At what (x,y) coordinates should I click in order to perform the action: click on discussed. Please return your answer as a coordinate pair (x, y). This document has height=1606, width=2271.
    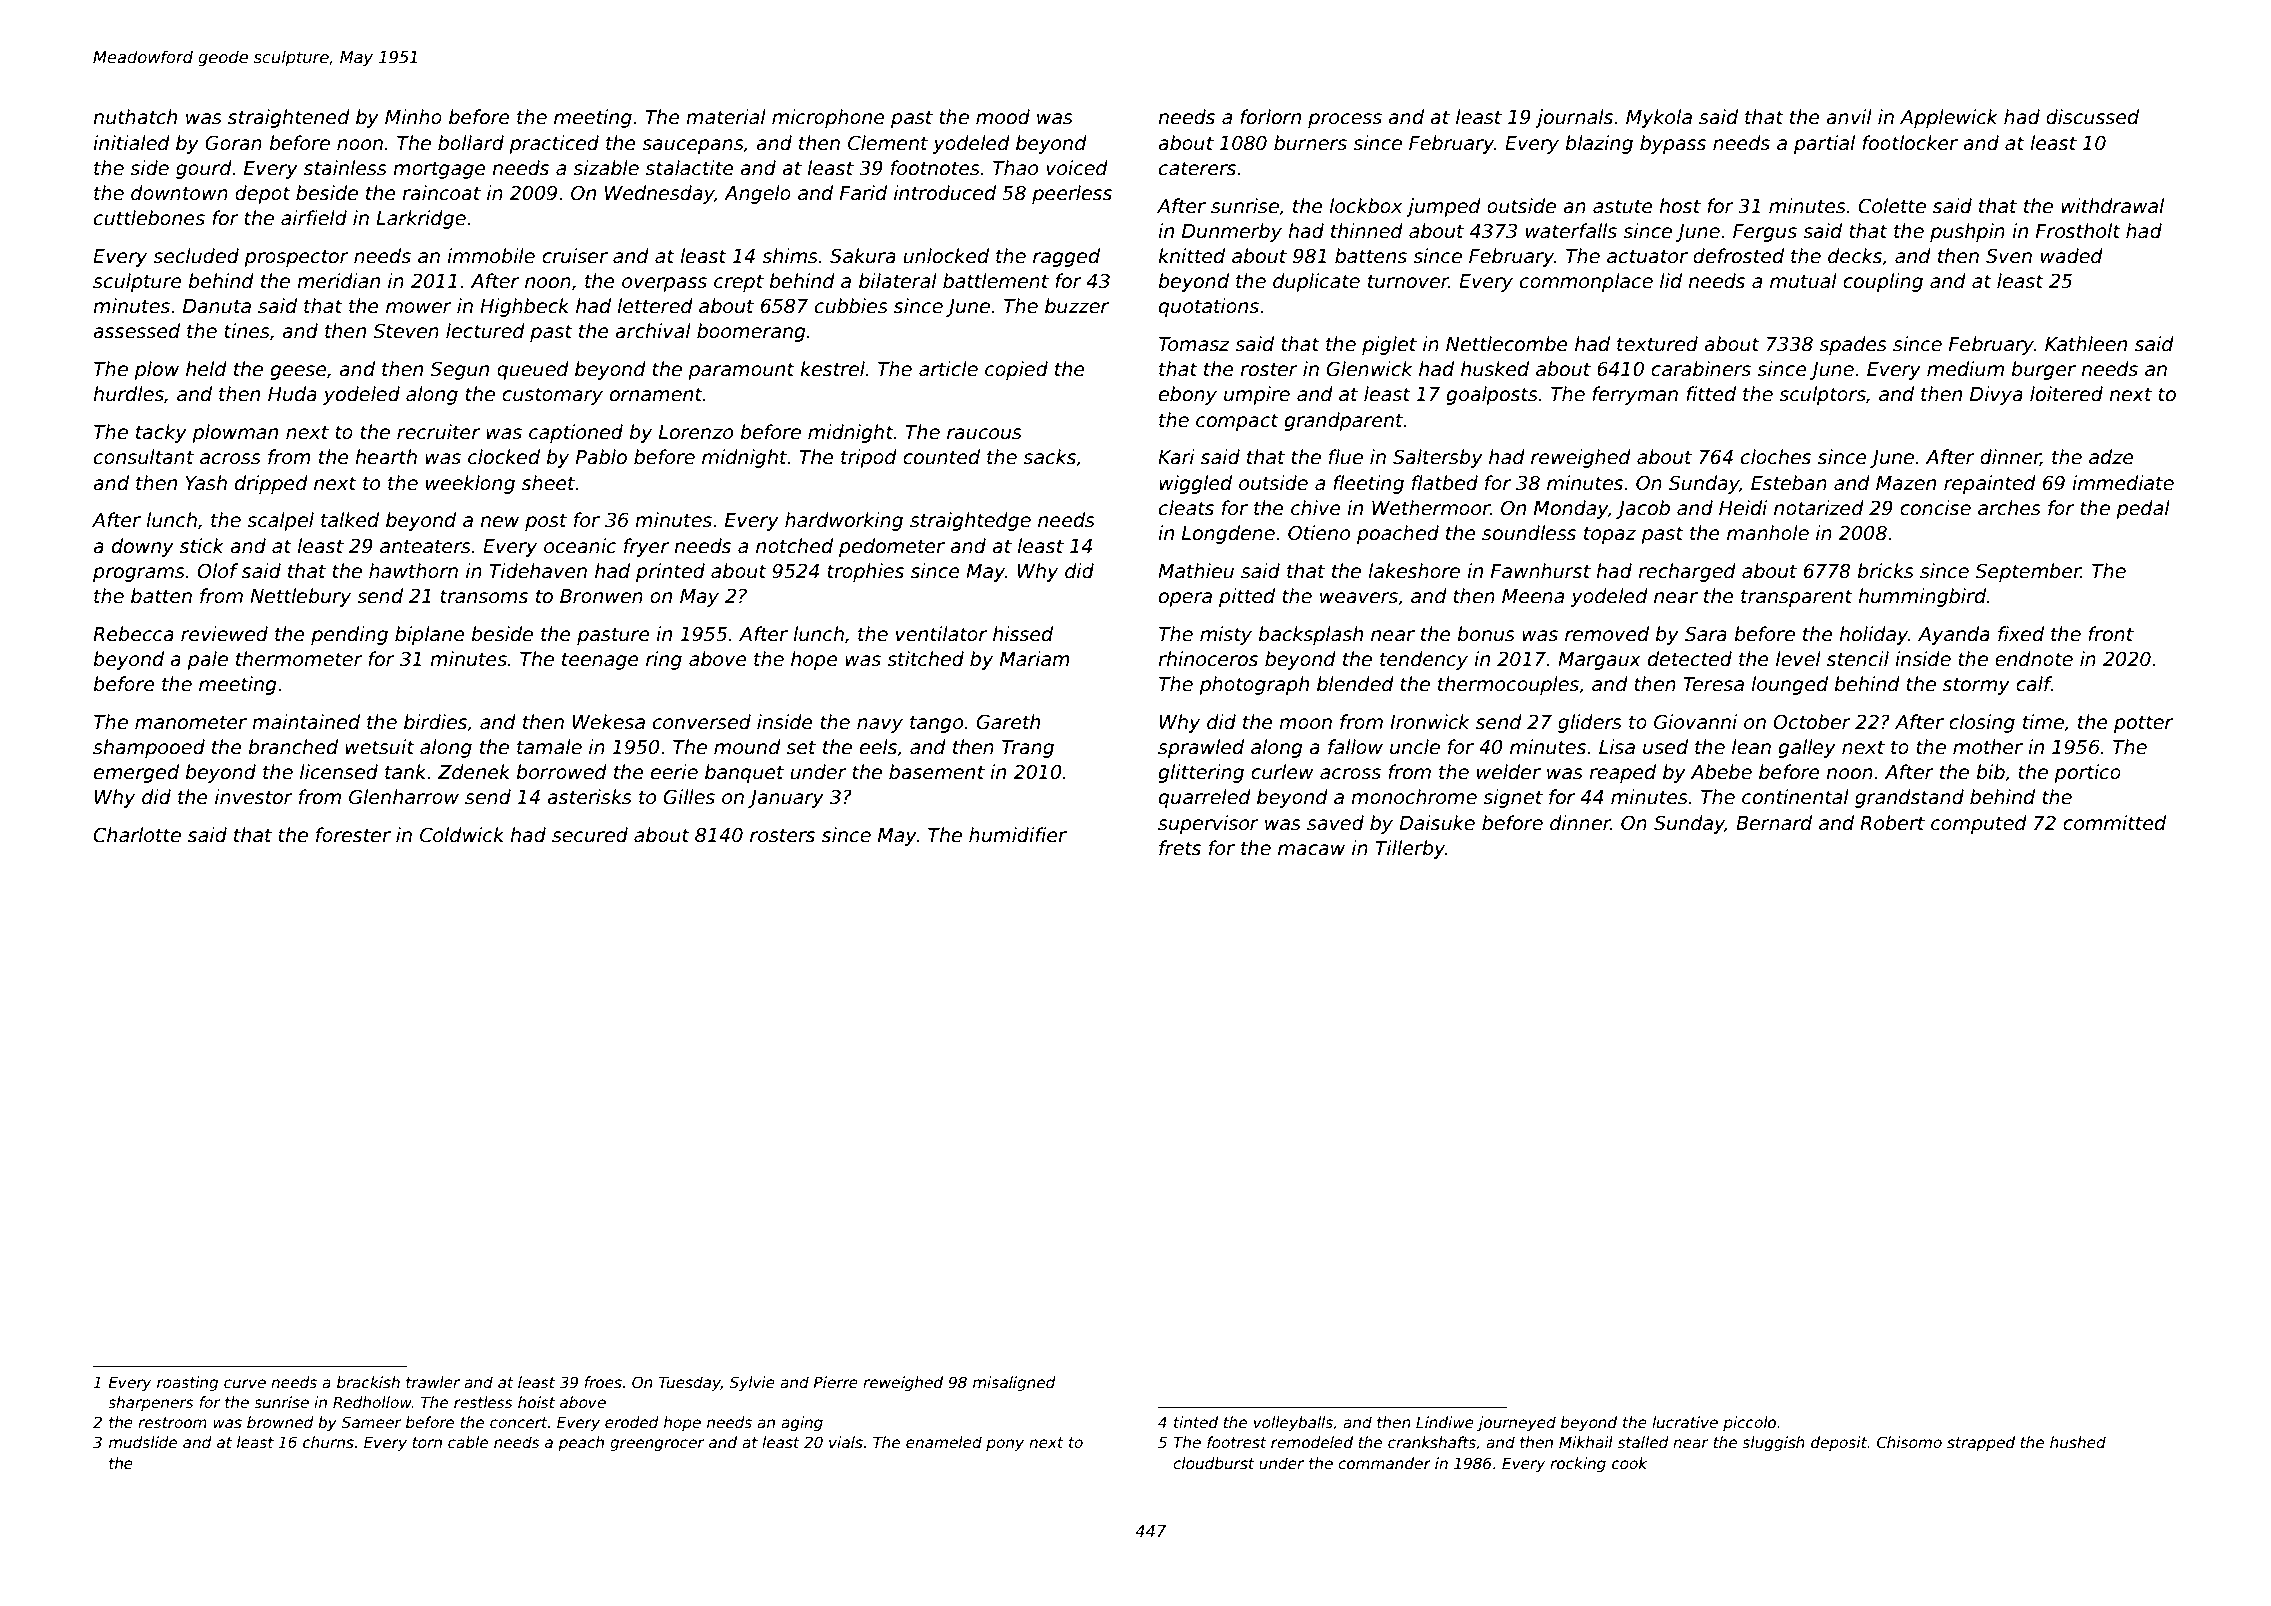
    Looking at the image, I should click on (2092, 117).
